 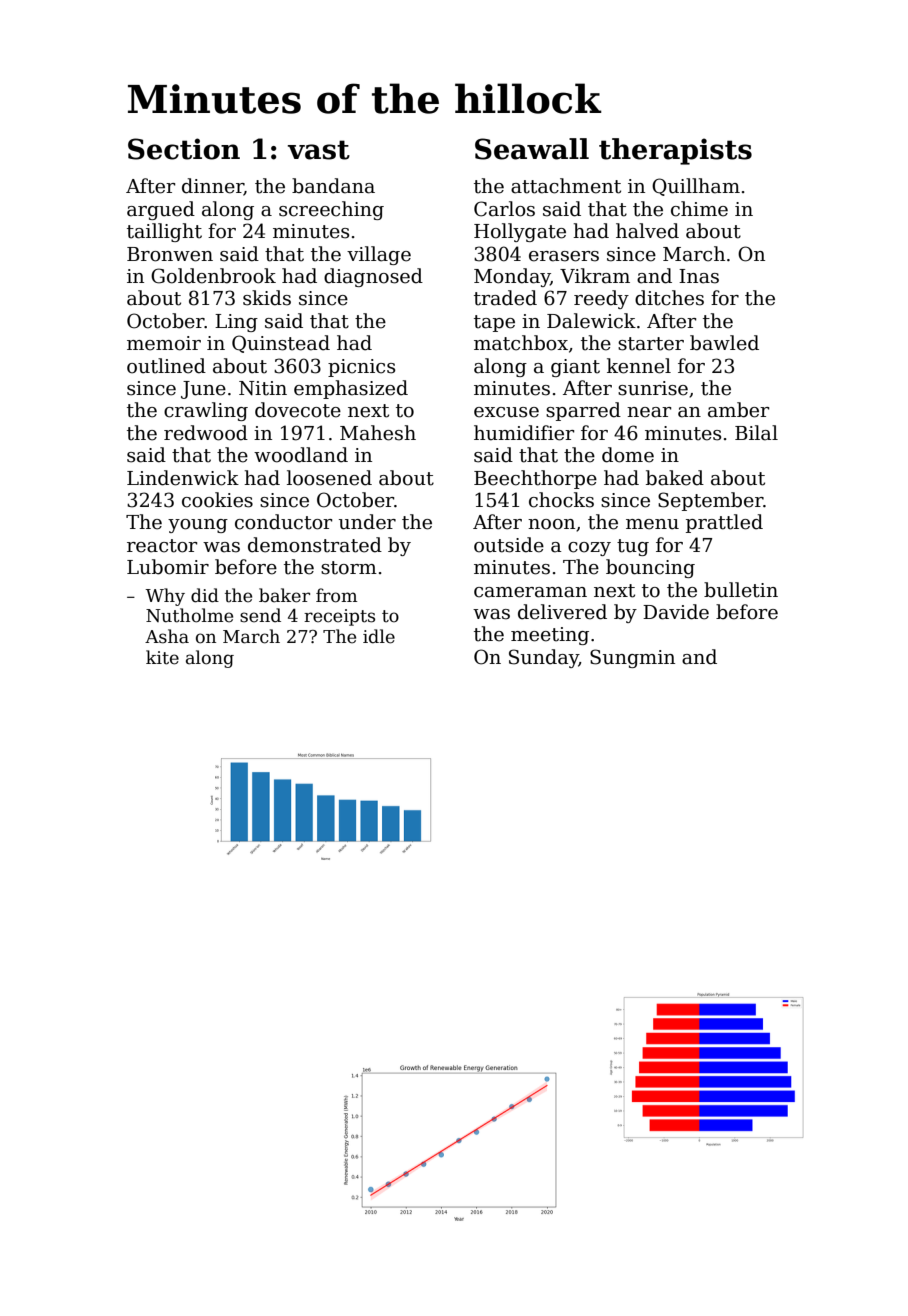 I want to click on therapists, so click(x=675, y=151).
